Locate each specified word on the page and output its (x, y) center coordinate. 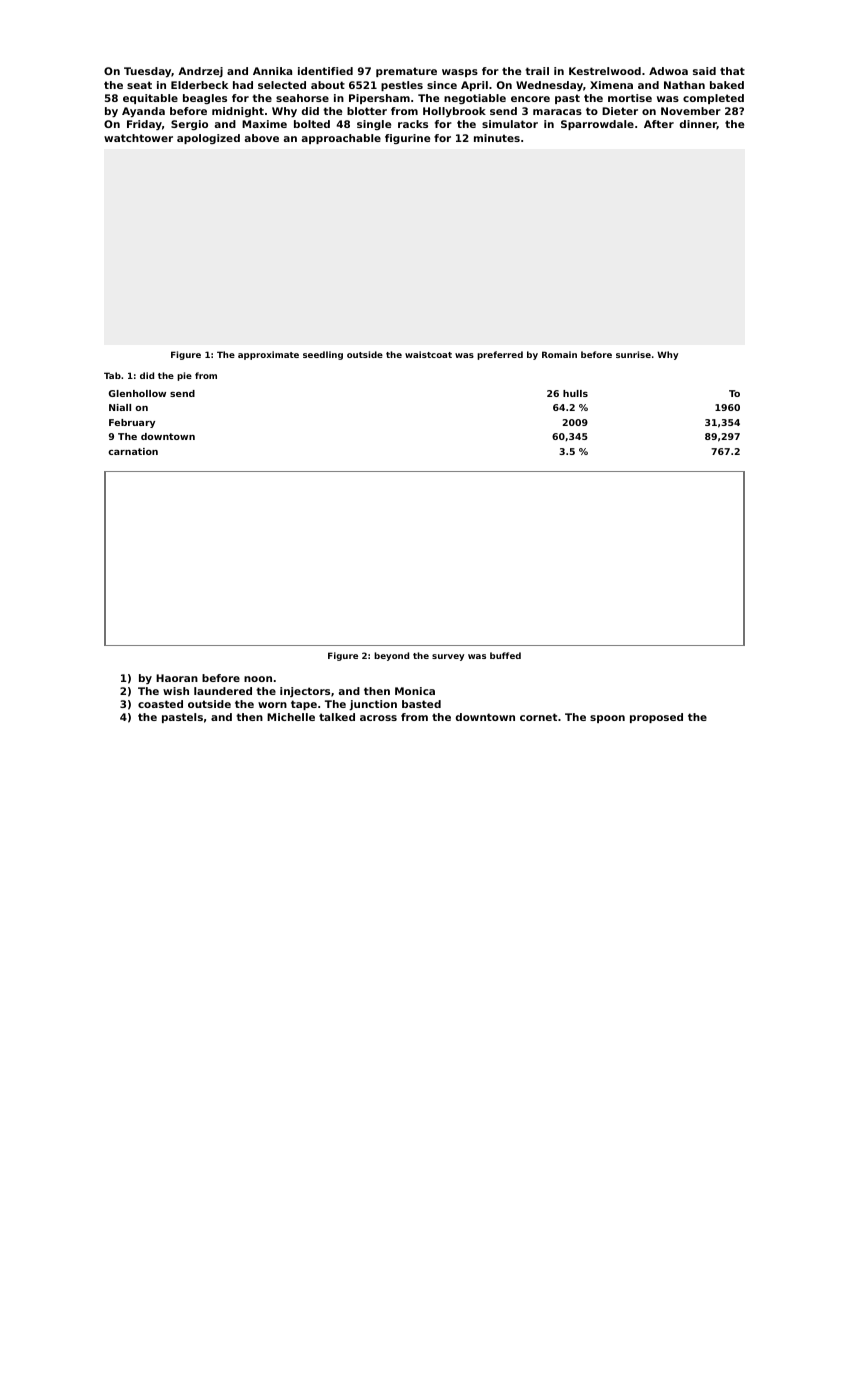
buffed (505, 655)
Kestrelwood (605, 71)
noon (258, 679)
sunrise (633, 354)
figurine (407, 139)
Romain (559, 354)
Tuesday (148, 72)
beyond (391, 656)
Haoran (177, 678)
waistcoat (428, 354)
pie (184, 376)
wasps (460, 73)
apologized (208, 139)
